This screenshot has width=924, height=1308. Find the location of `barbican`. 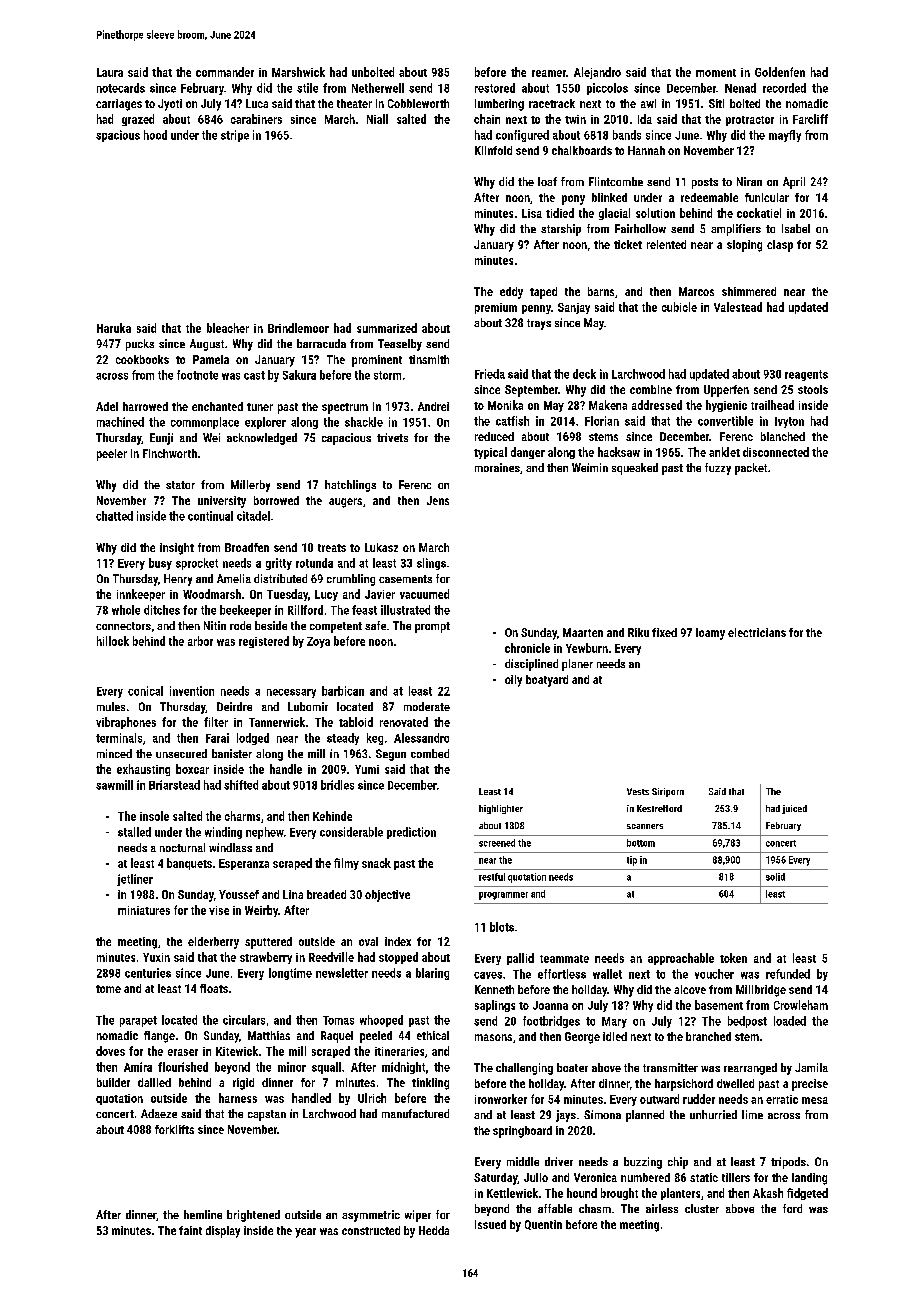

barbican is located at coordinates (343, 691).
